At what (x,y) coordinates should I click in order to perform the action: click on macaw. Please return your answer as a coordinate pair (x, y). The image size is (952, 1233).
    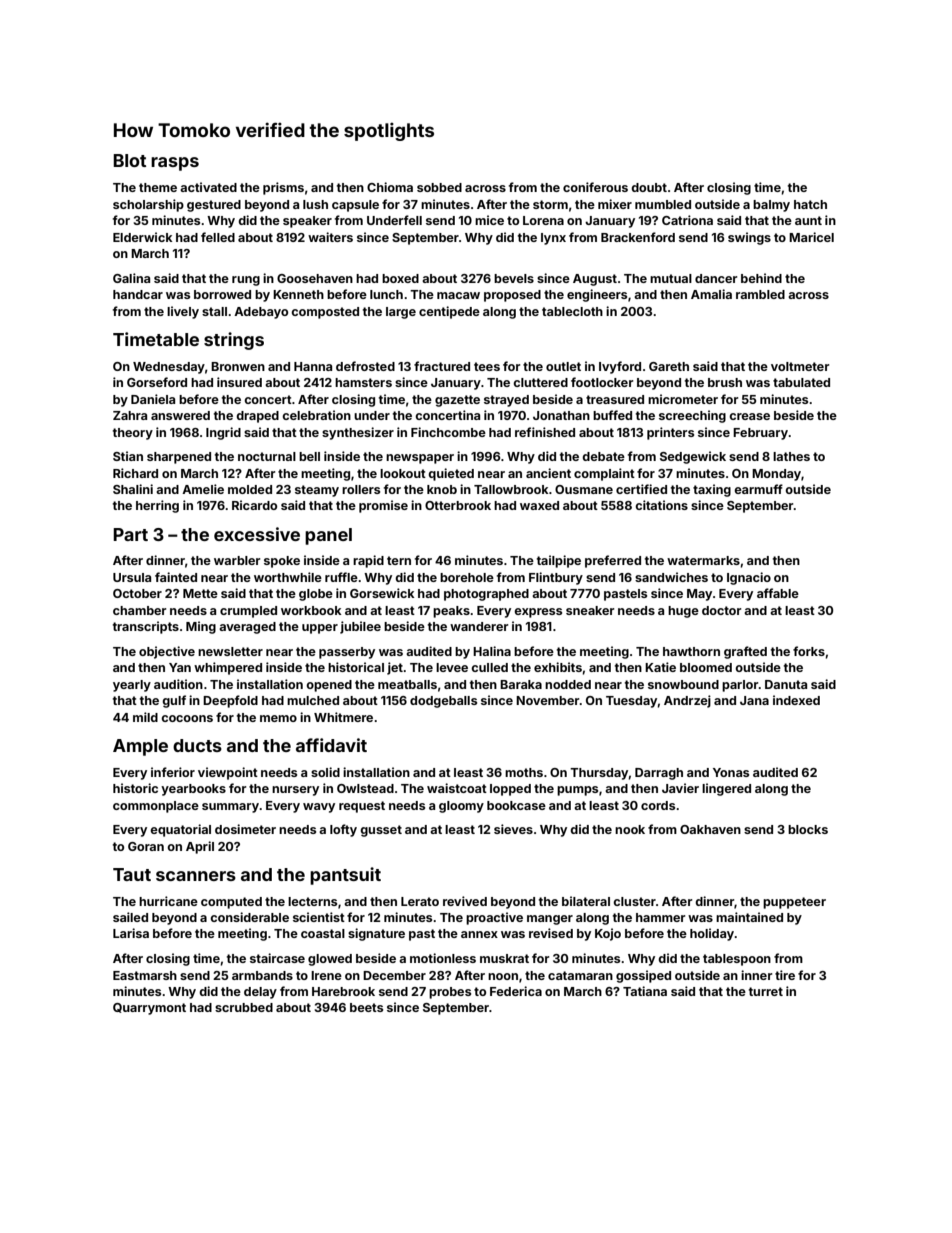
    Looking at the image, I should click on (458, 295).
